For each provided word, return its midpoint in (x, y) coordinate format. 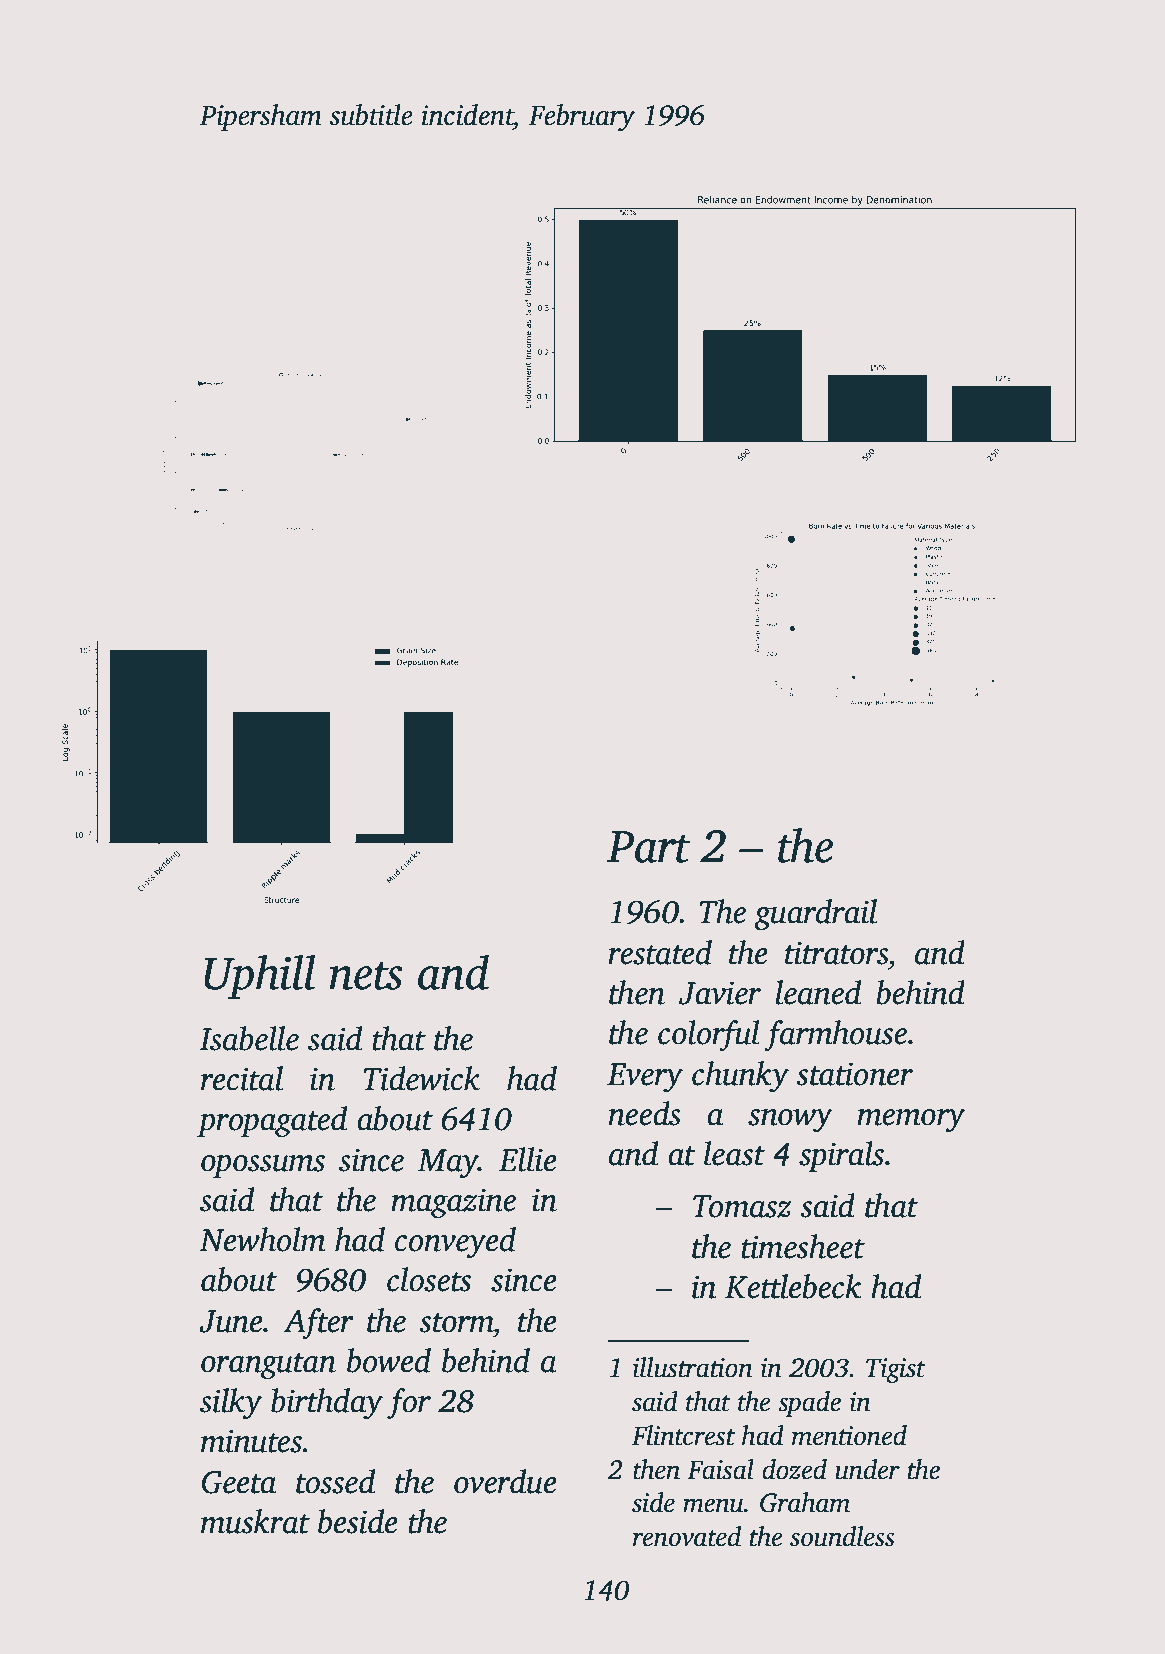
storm (456, 1323)
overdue (505, 1481)
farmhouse (835, 1035)
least (734, 1153)
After (318, 1323)
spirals (841, 1156)
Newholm (263, 1239)
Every (645, 1077)
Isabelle (249, 1038)
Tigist (896, 1370)
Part (649, 847)
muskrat (255, 1521)
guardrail (815, 914)
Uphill (260, 977)
